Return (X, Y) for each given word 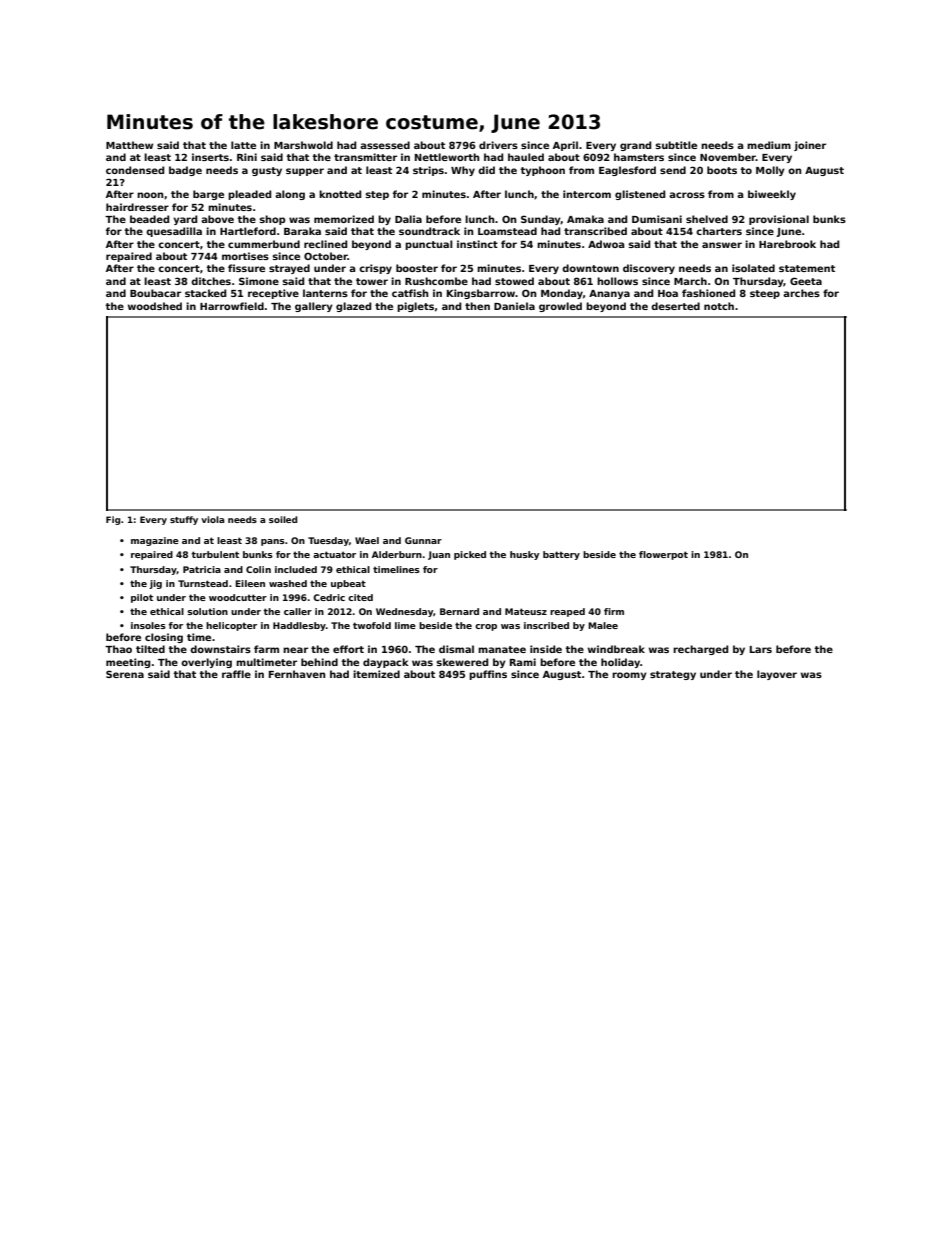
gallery (314, 307)
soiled (283, 519)
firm (614, 611)
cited (360, 597)
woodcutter (238, 597)
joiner (810, 146)
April (565, 146)
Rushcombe (436, 281)
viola (213, 519)
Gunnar (423, 540)
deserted (675, 306)
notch (719, 306)
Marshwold (303, 145)
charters (719, 231)
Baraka (302, 231)
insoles (148, 625)
